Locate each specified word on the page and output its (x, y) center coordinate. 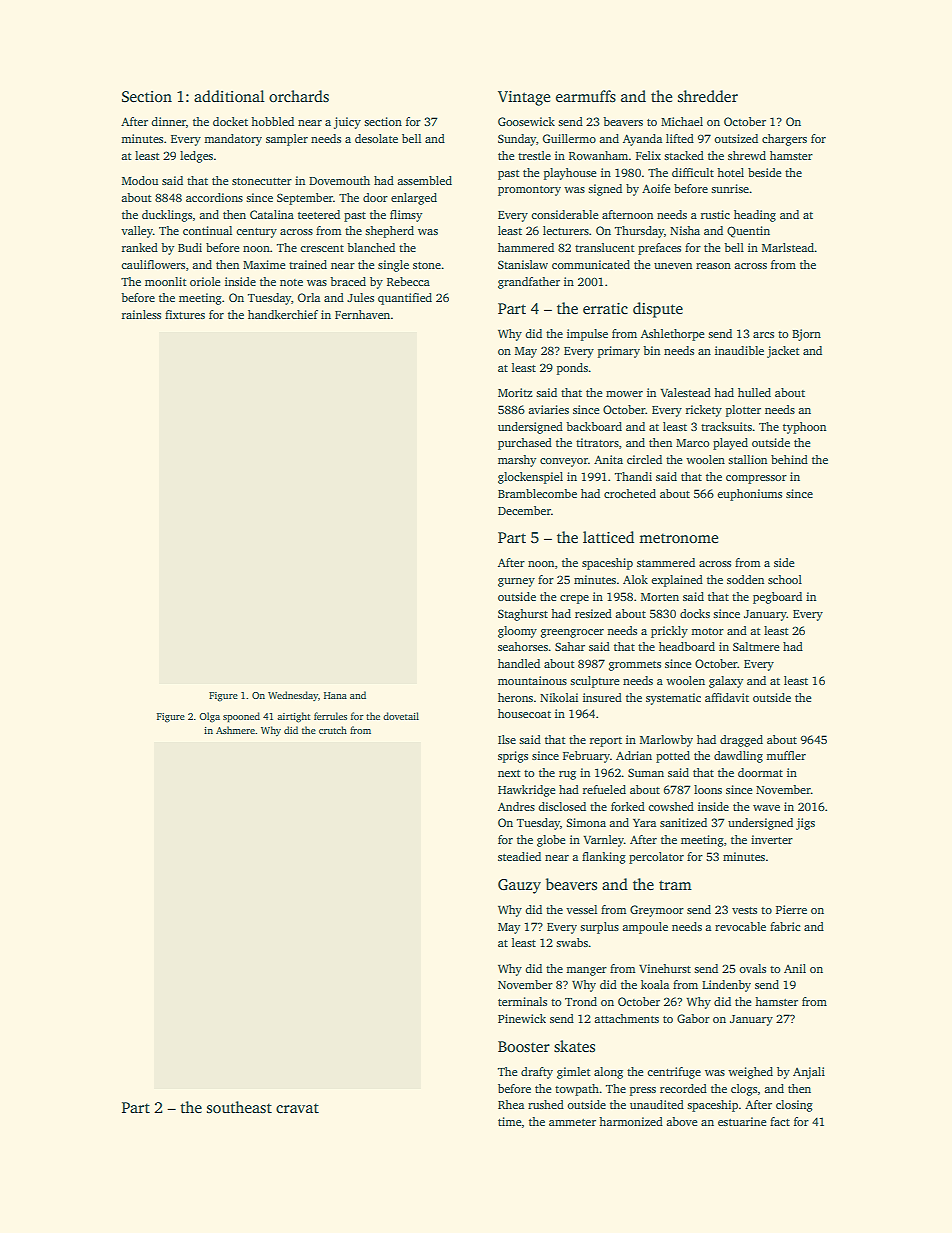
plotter (743, 411)
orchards (299, 96)
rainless (141, 314)
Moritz (515, 392)
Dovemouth (339, 180)
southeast (239, 1107)
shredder (708, 96)
